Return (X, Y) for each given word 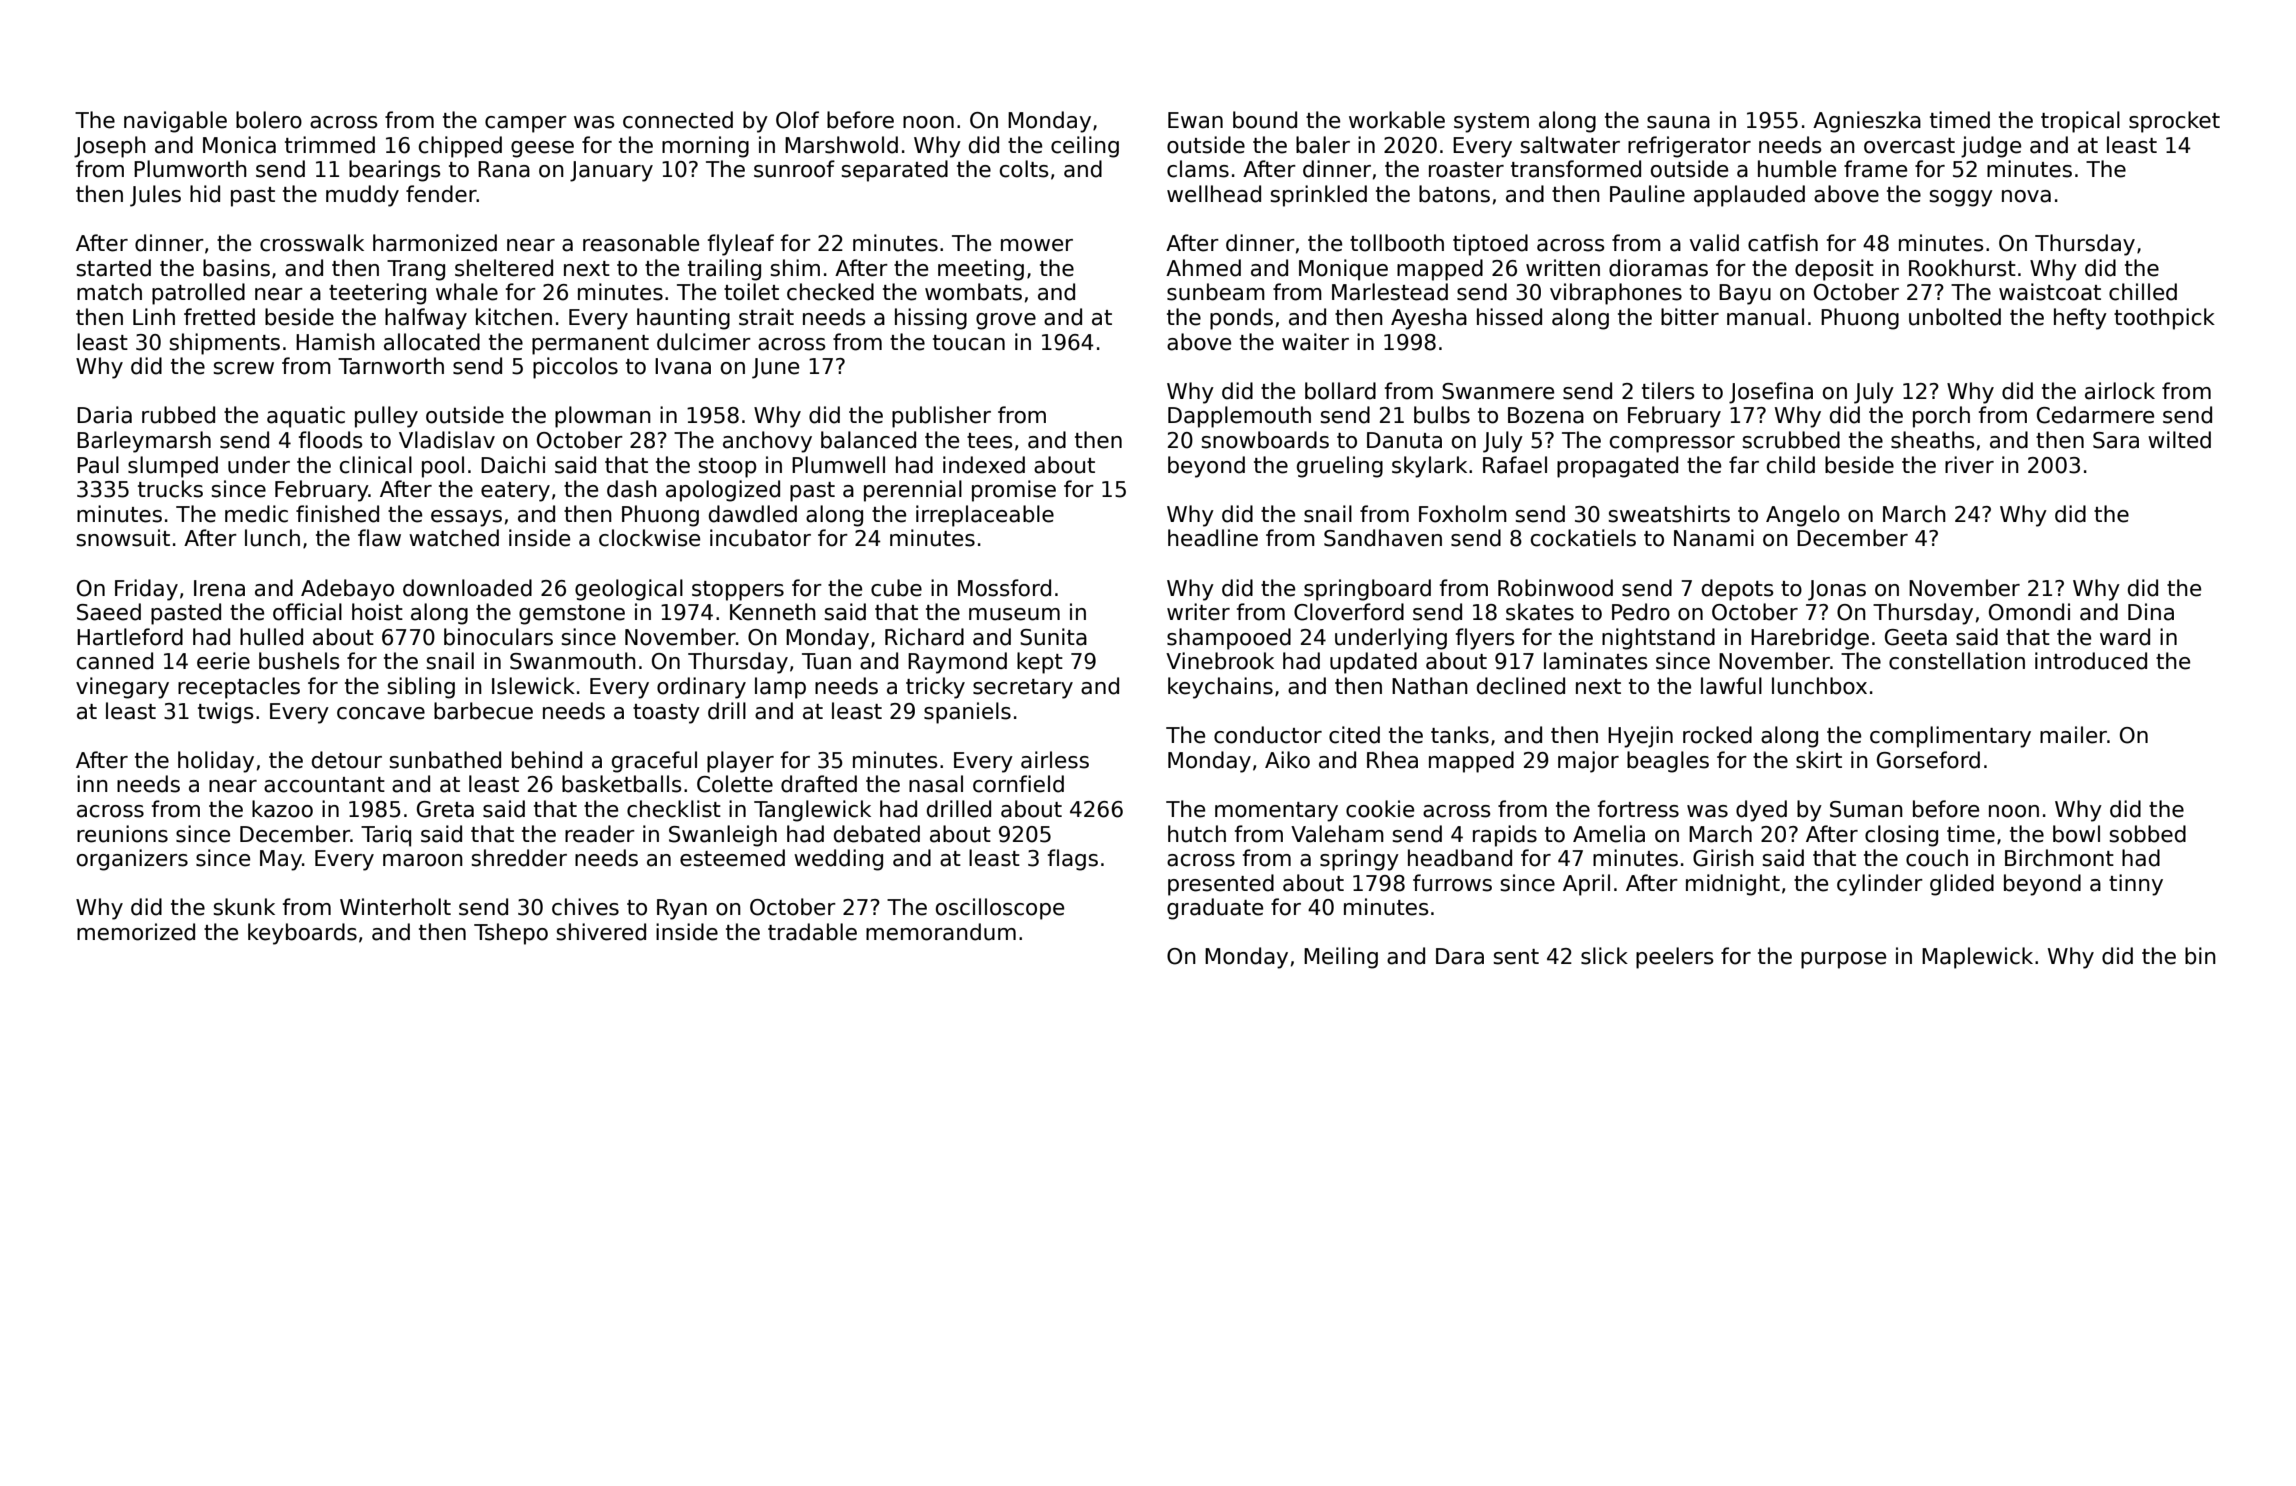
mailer (2073, 735)
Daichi (513, 465)
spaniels (967, 713)
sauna (1678, 122)
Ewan (1195, 120)
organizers (132, 860)
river (1969, 465)
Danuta (1404, 440)
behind (547, 760)
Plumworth (190, 169)
